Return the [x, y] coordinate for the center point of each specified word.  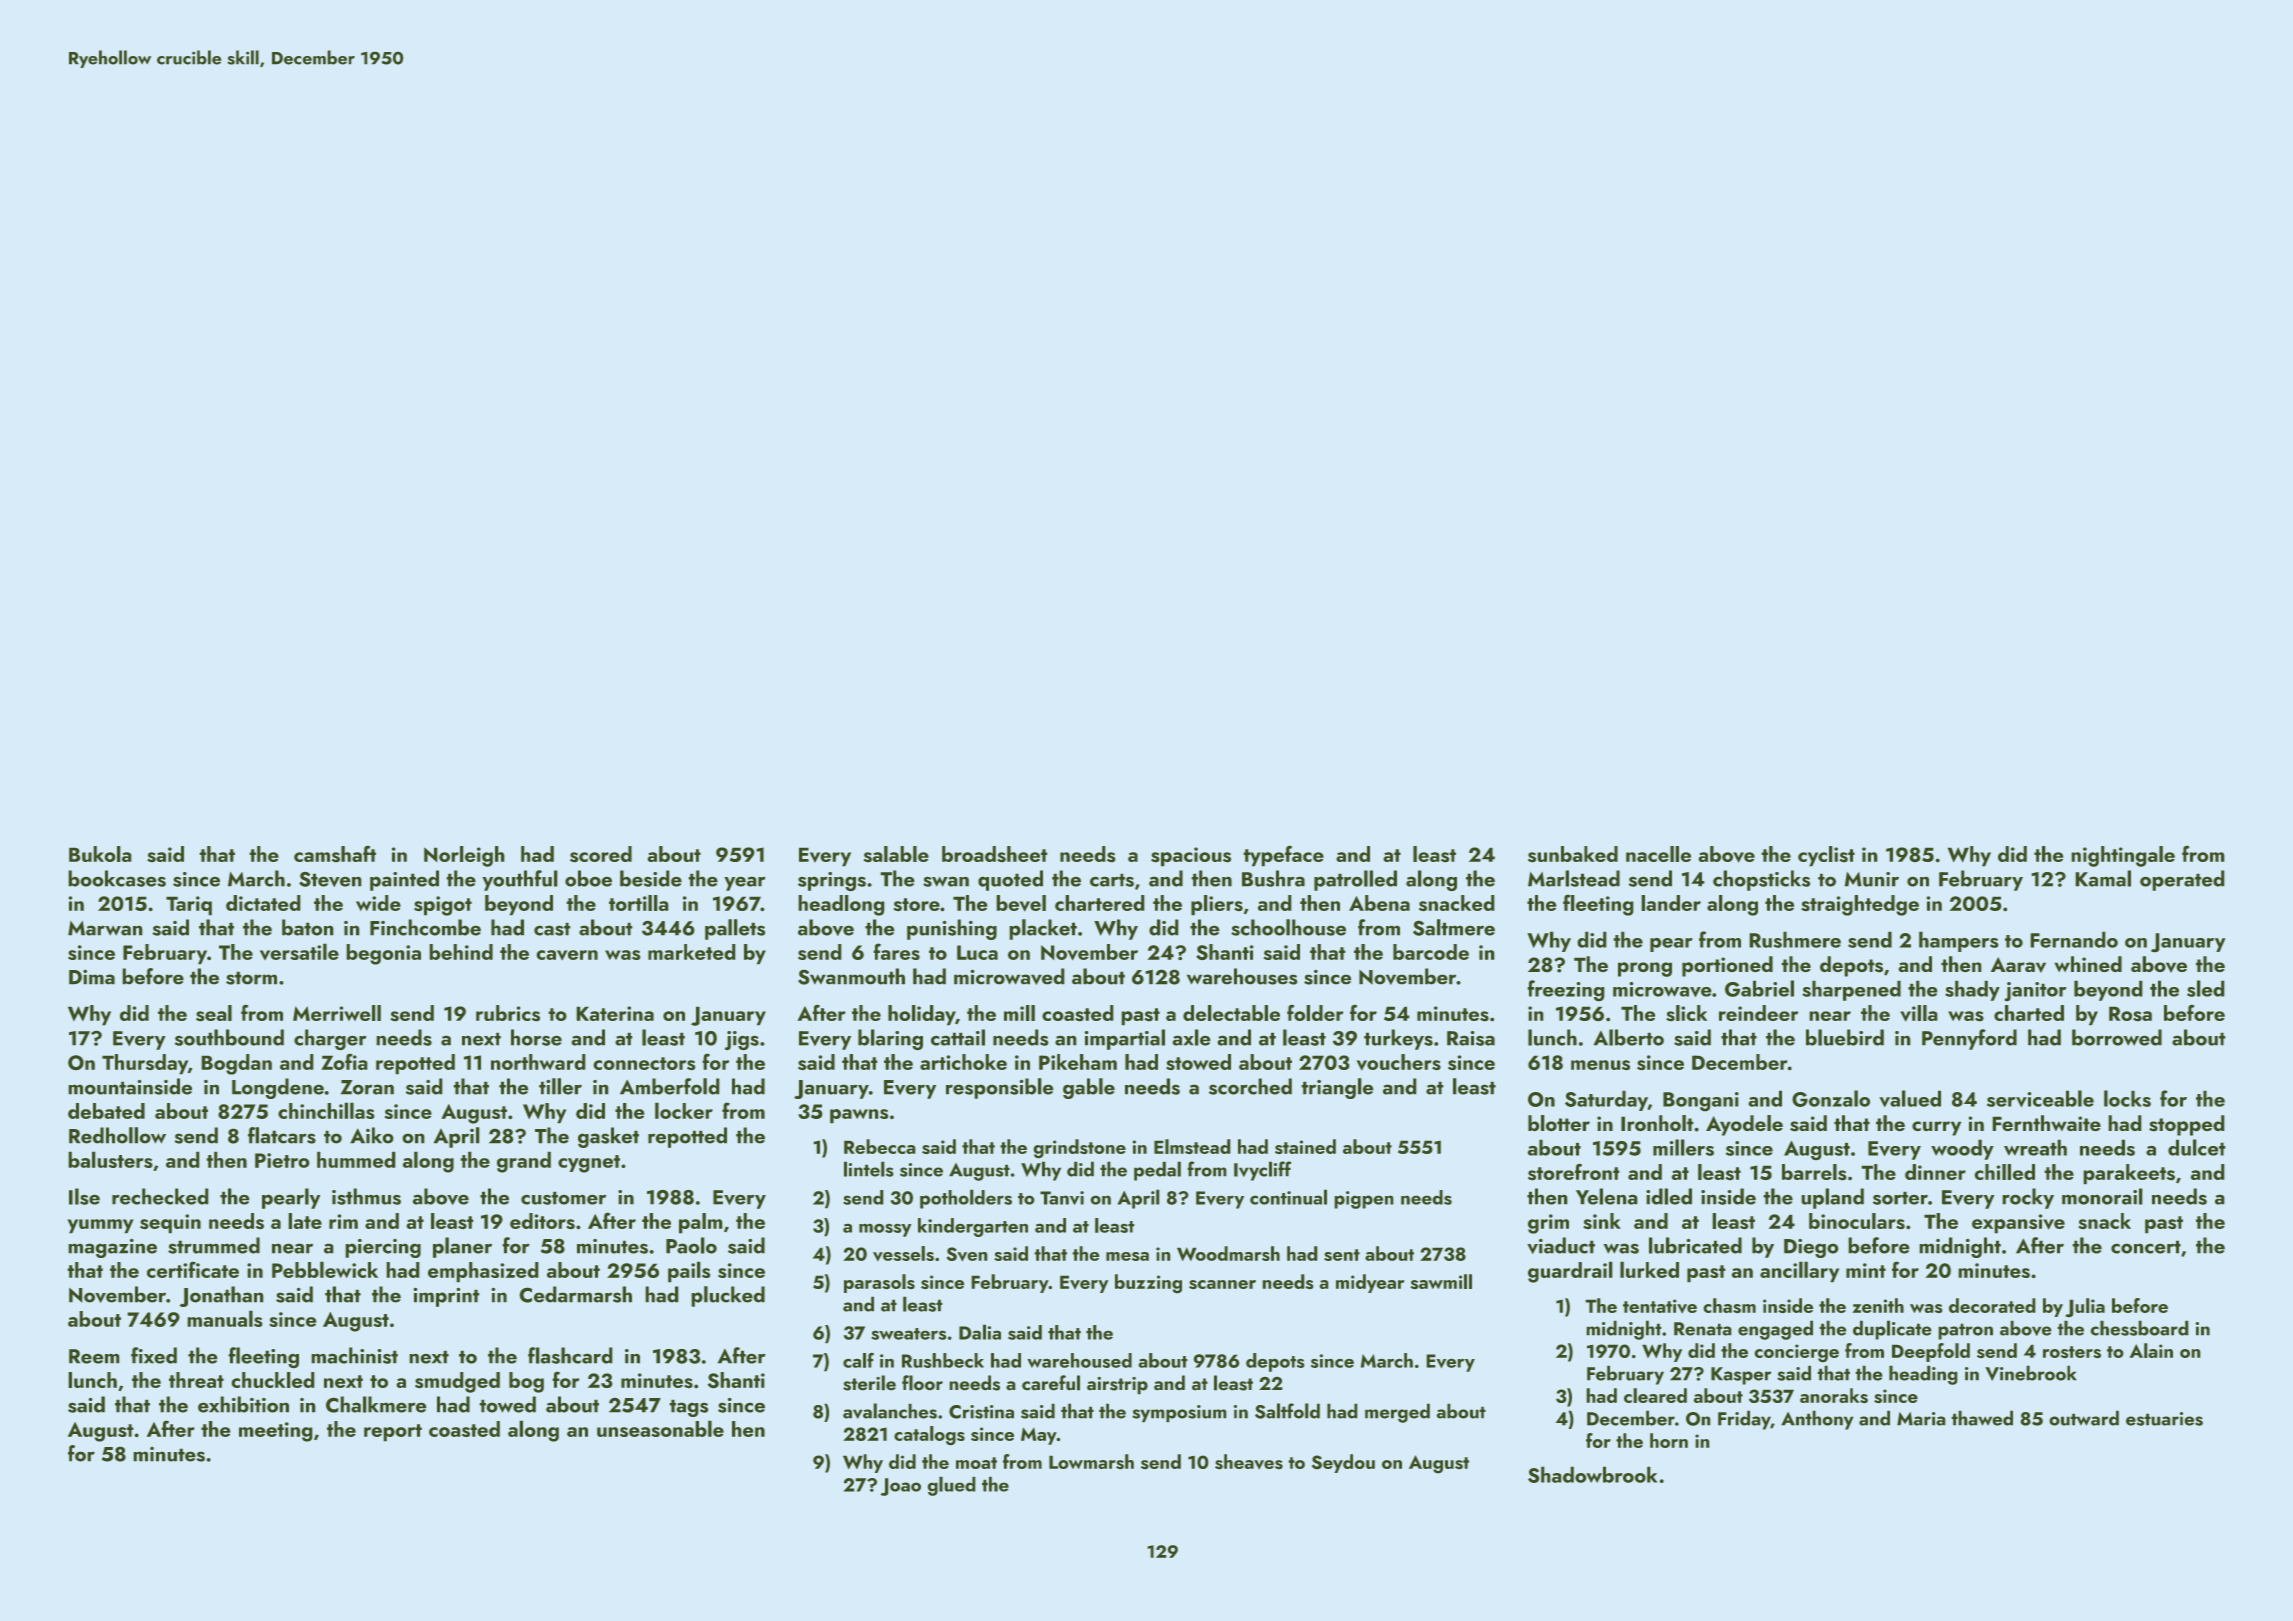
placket [1043, 929]
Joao [900, 1487]
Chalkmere [376, 1404]
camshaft [335, 854]
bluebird [1845, 1037]
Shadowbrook [1592, 1474]
